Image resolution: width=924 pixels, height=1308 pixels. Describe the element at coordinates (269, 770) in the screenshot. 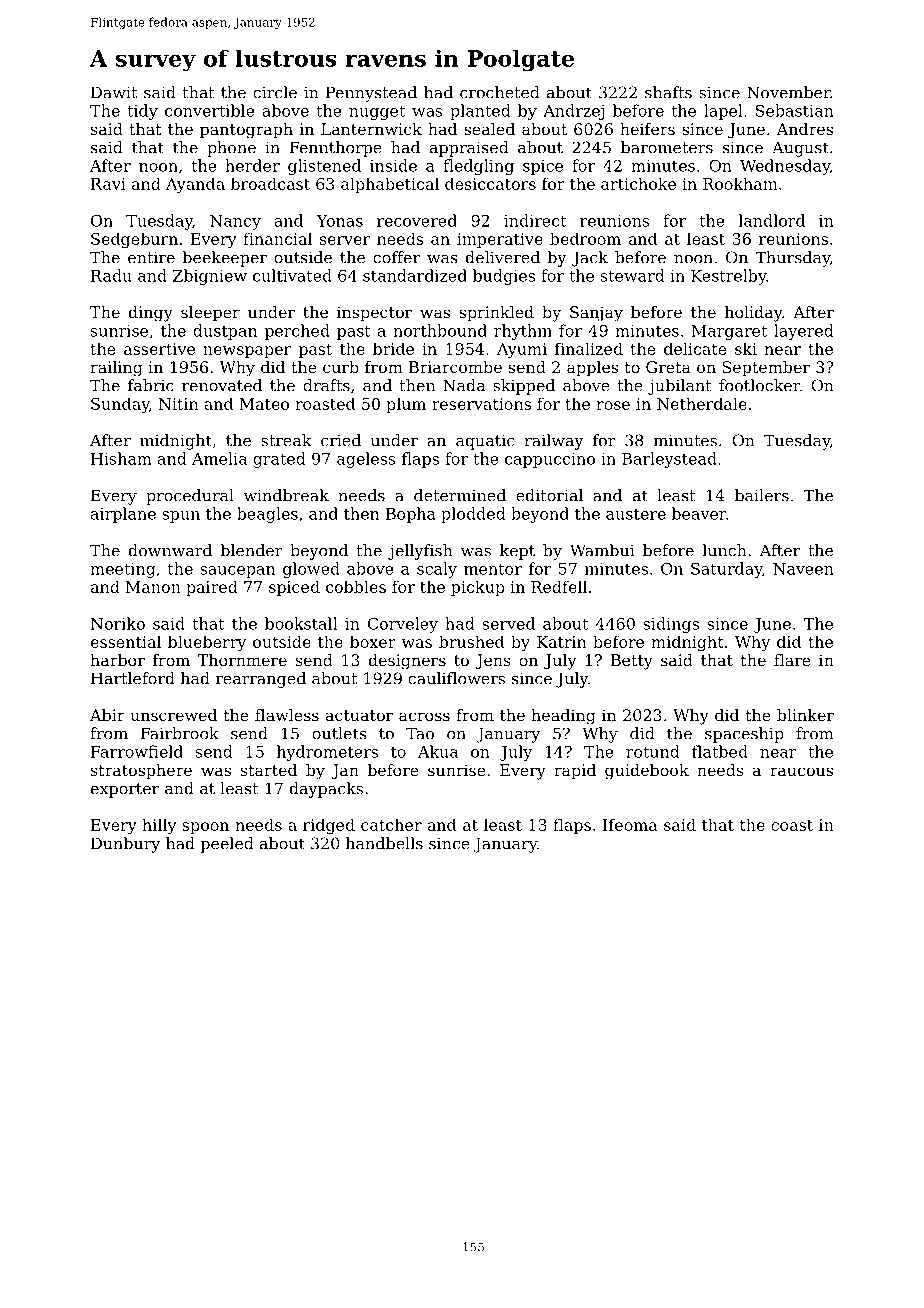

I see `started` at that location.
